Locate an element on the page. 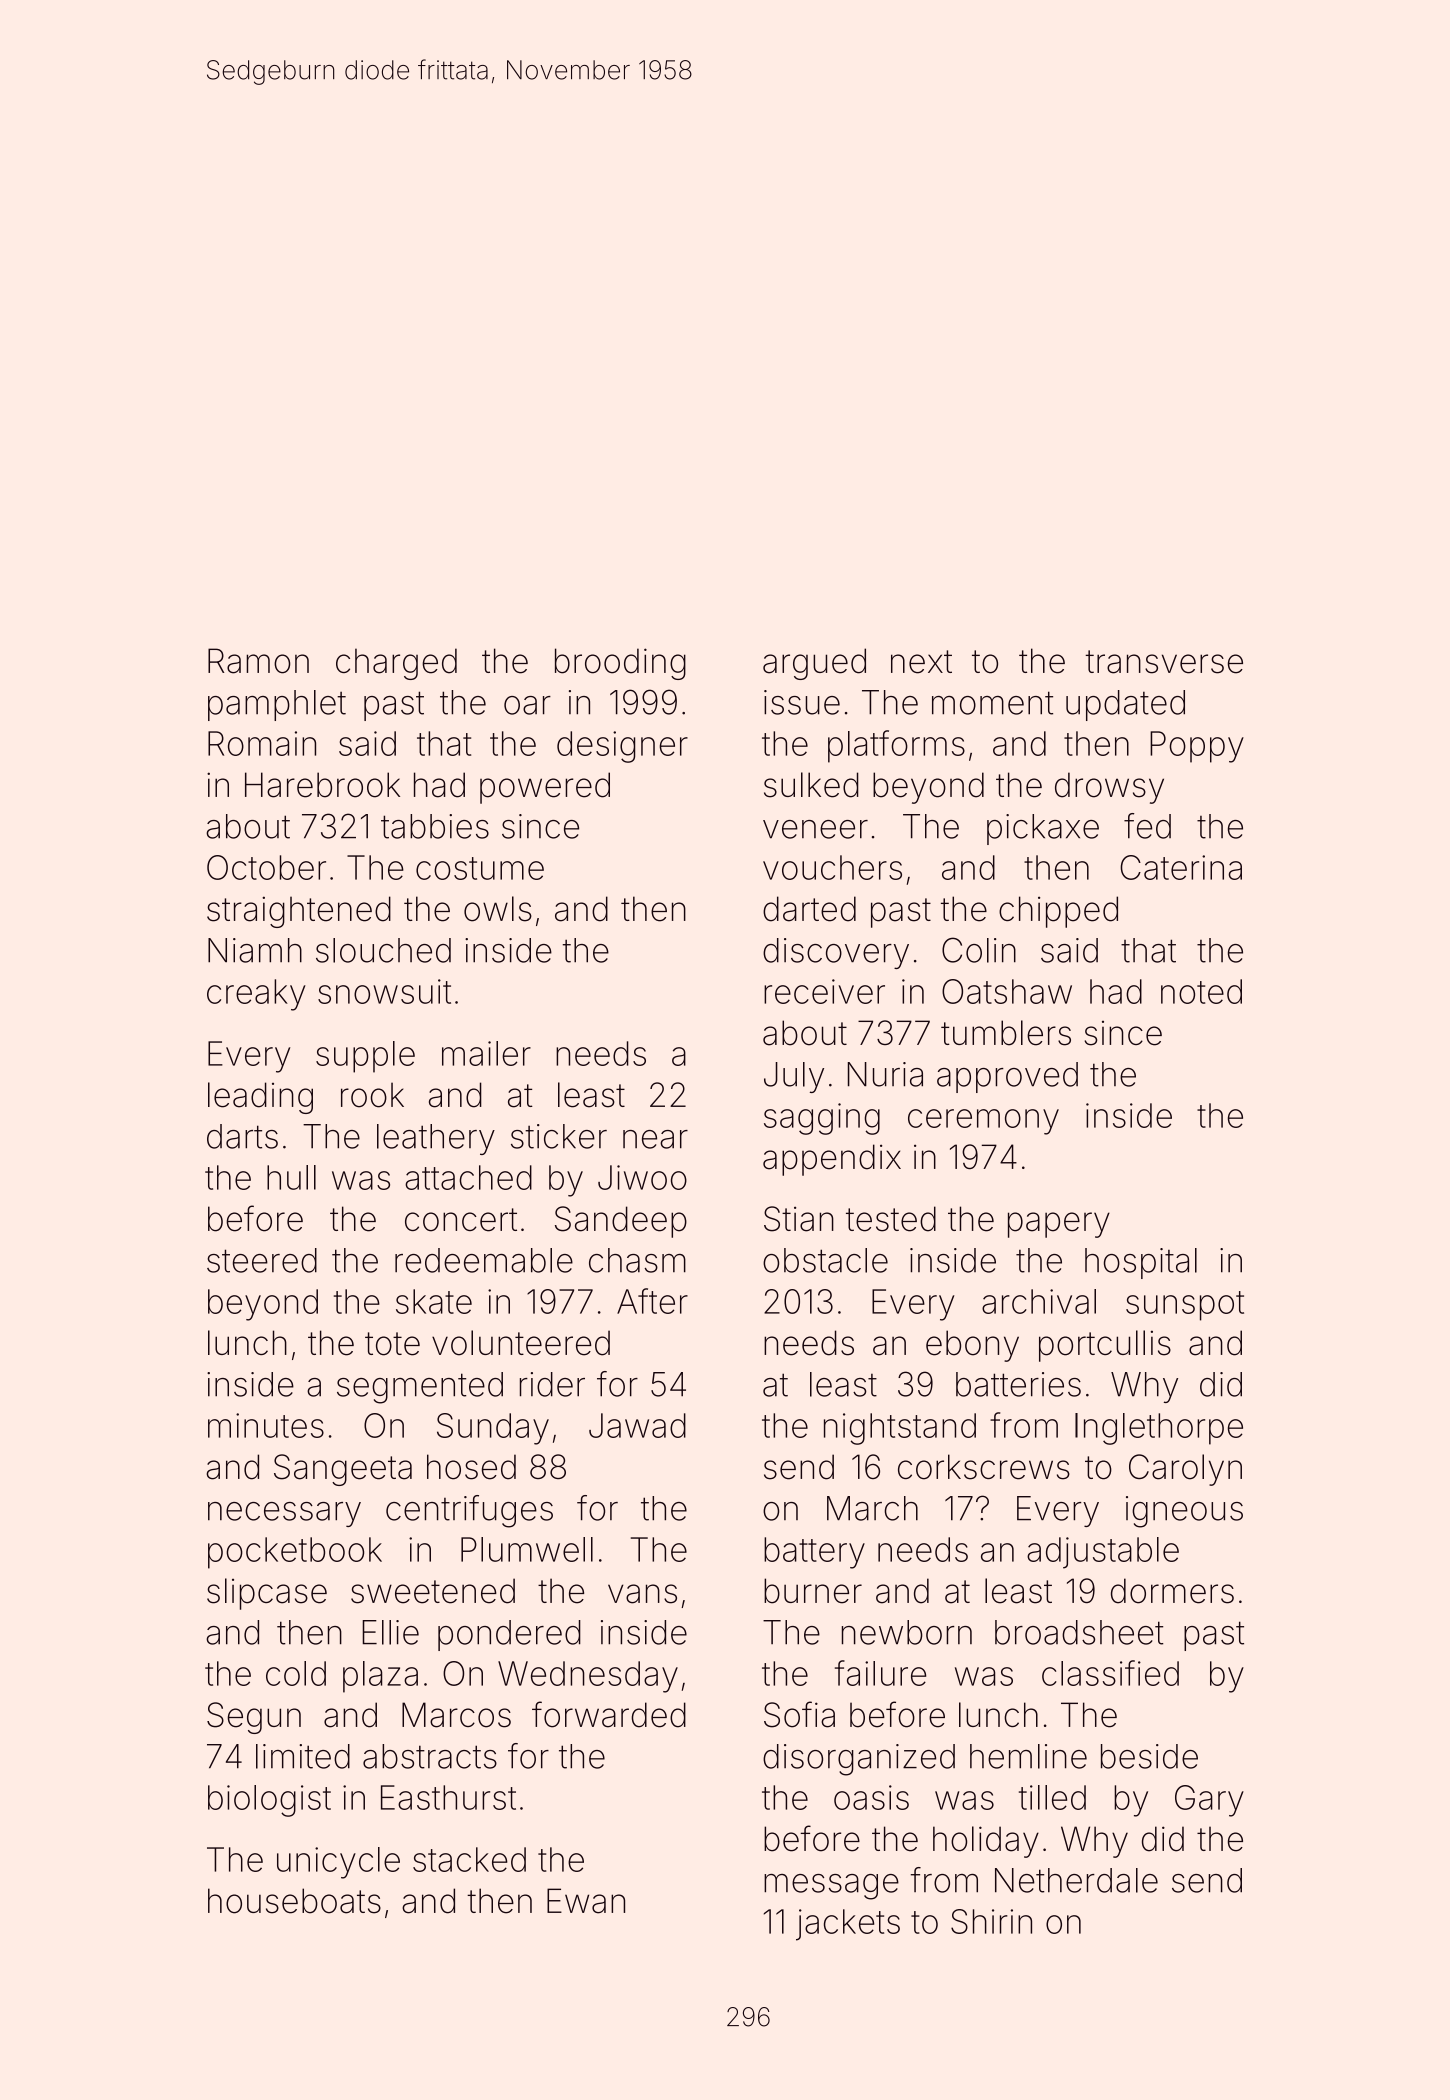  dormers is located at coordinates (1172, 1591).
